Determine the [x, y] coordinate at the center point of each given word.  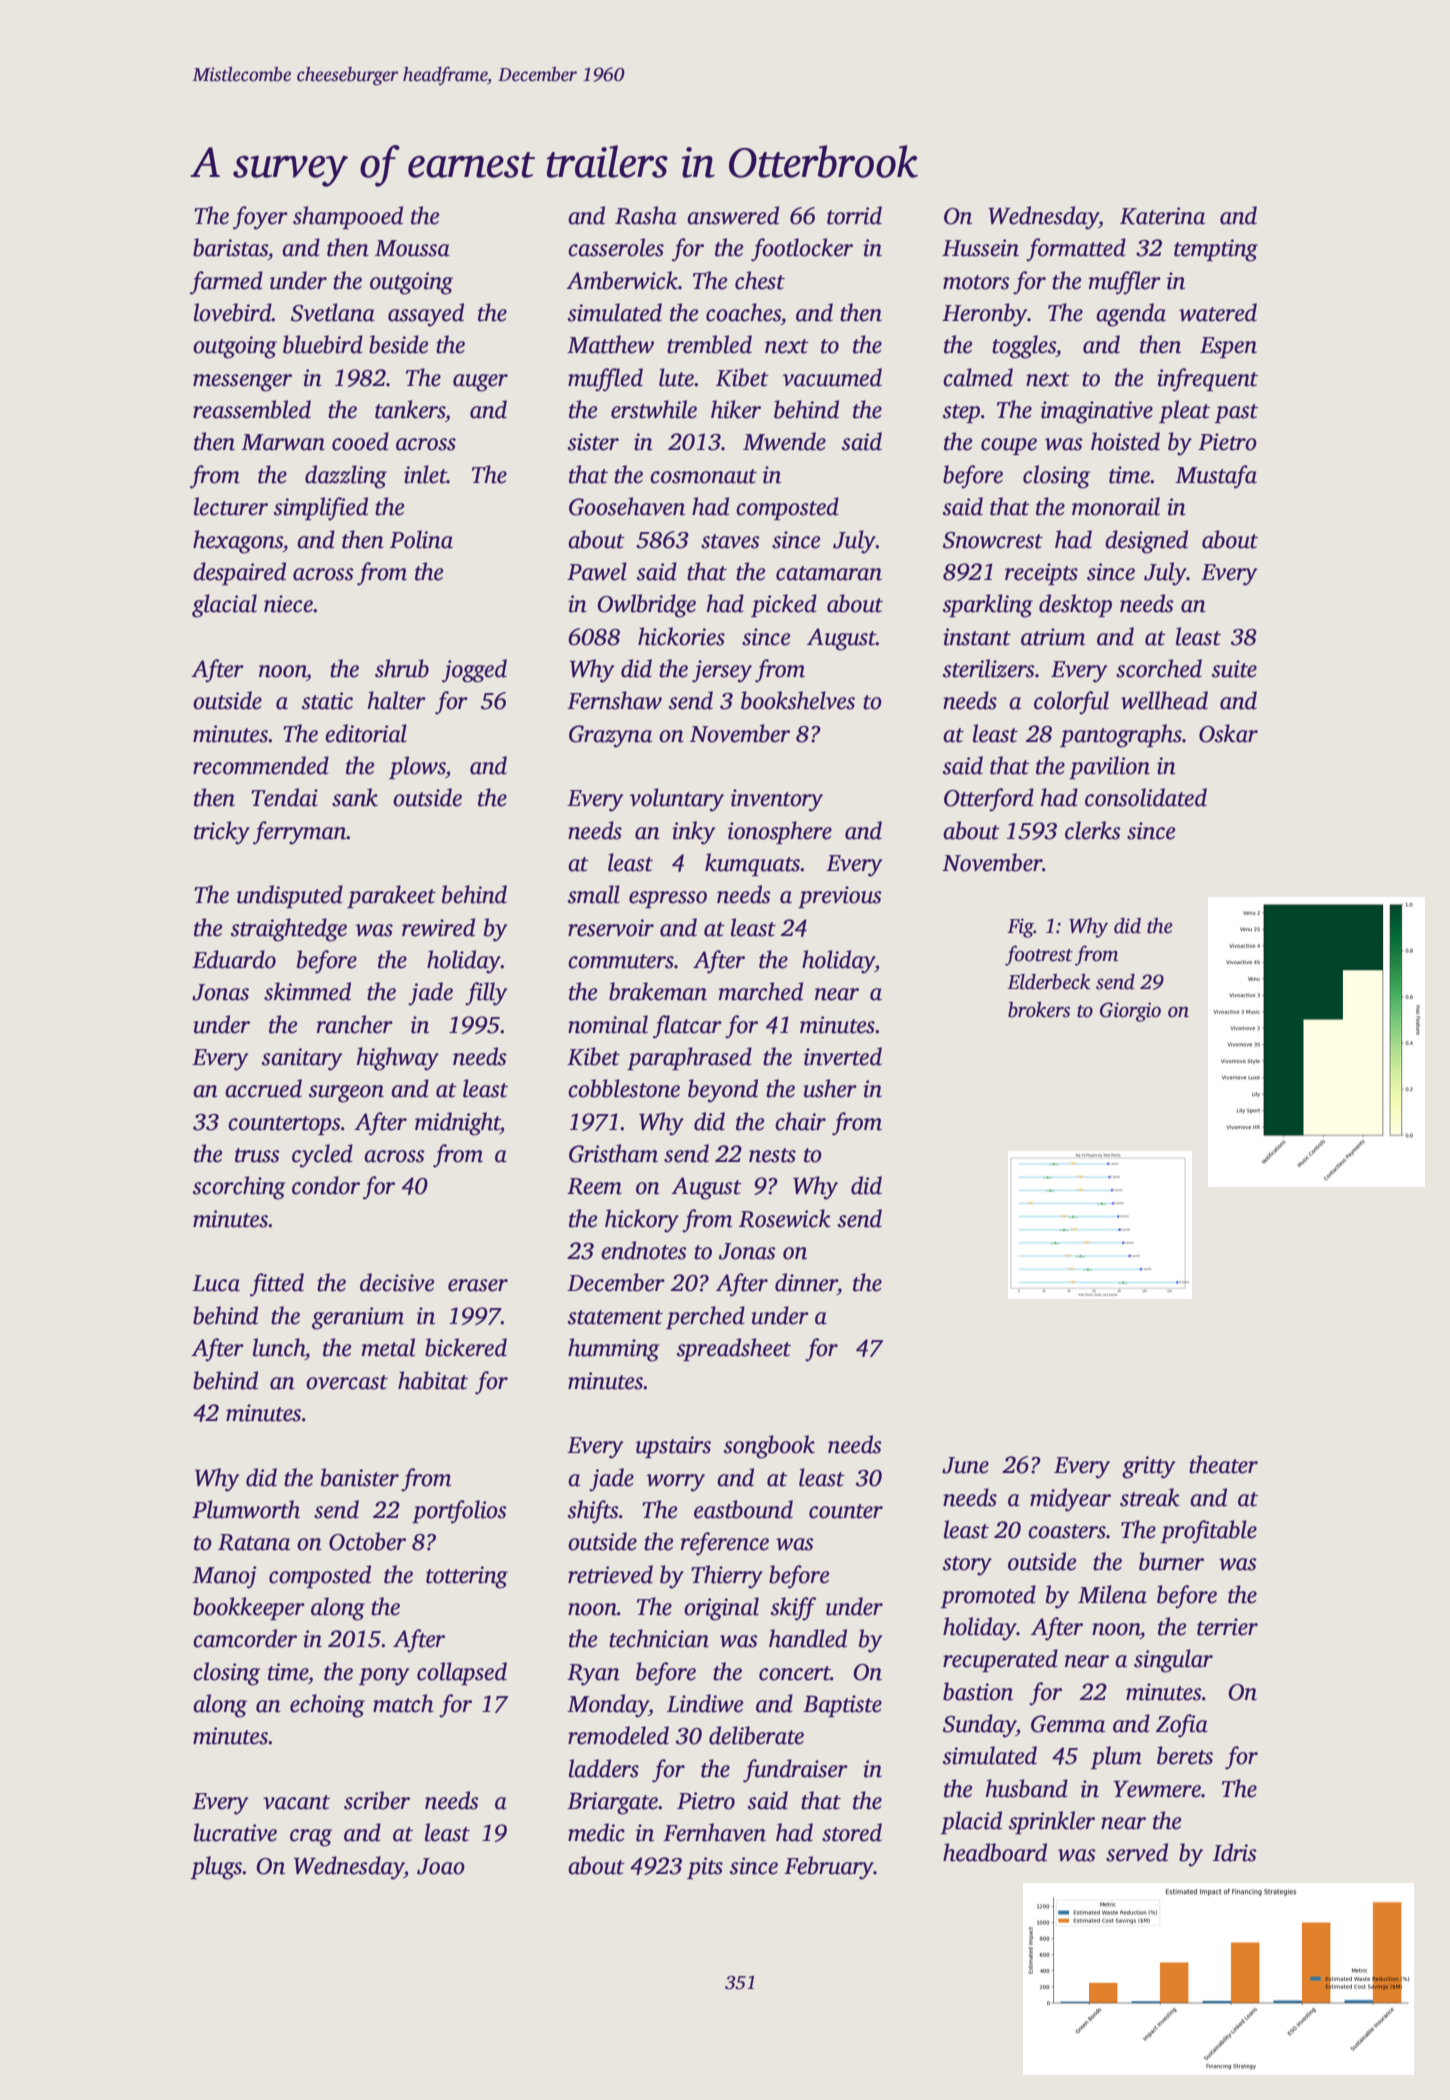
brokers [1039, 1010]
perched [705, 1317]
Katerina [1162, 216]
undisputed [290, 896]
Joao [441, 1866]
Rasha [646, 215]
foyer [260, 218]
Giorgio [1130, 1012]
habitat [433, 1380]
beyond [723, 1091]
